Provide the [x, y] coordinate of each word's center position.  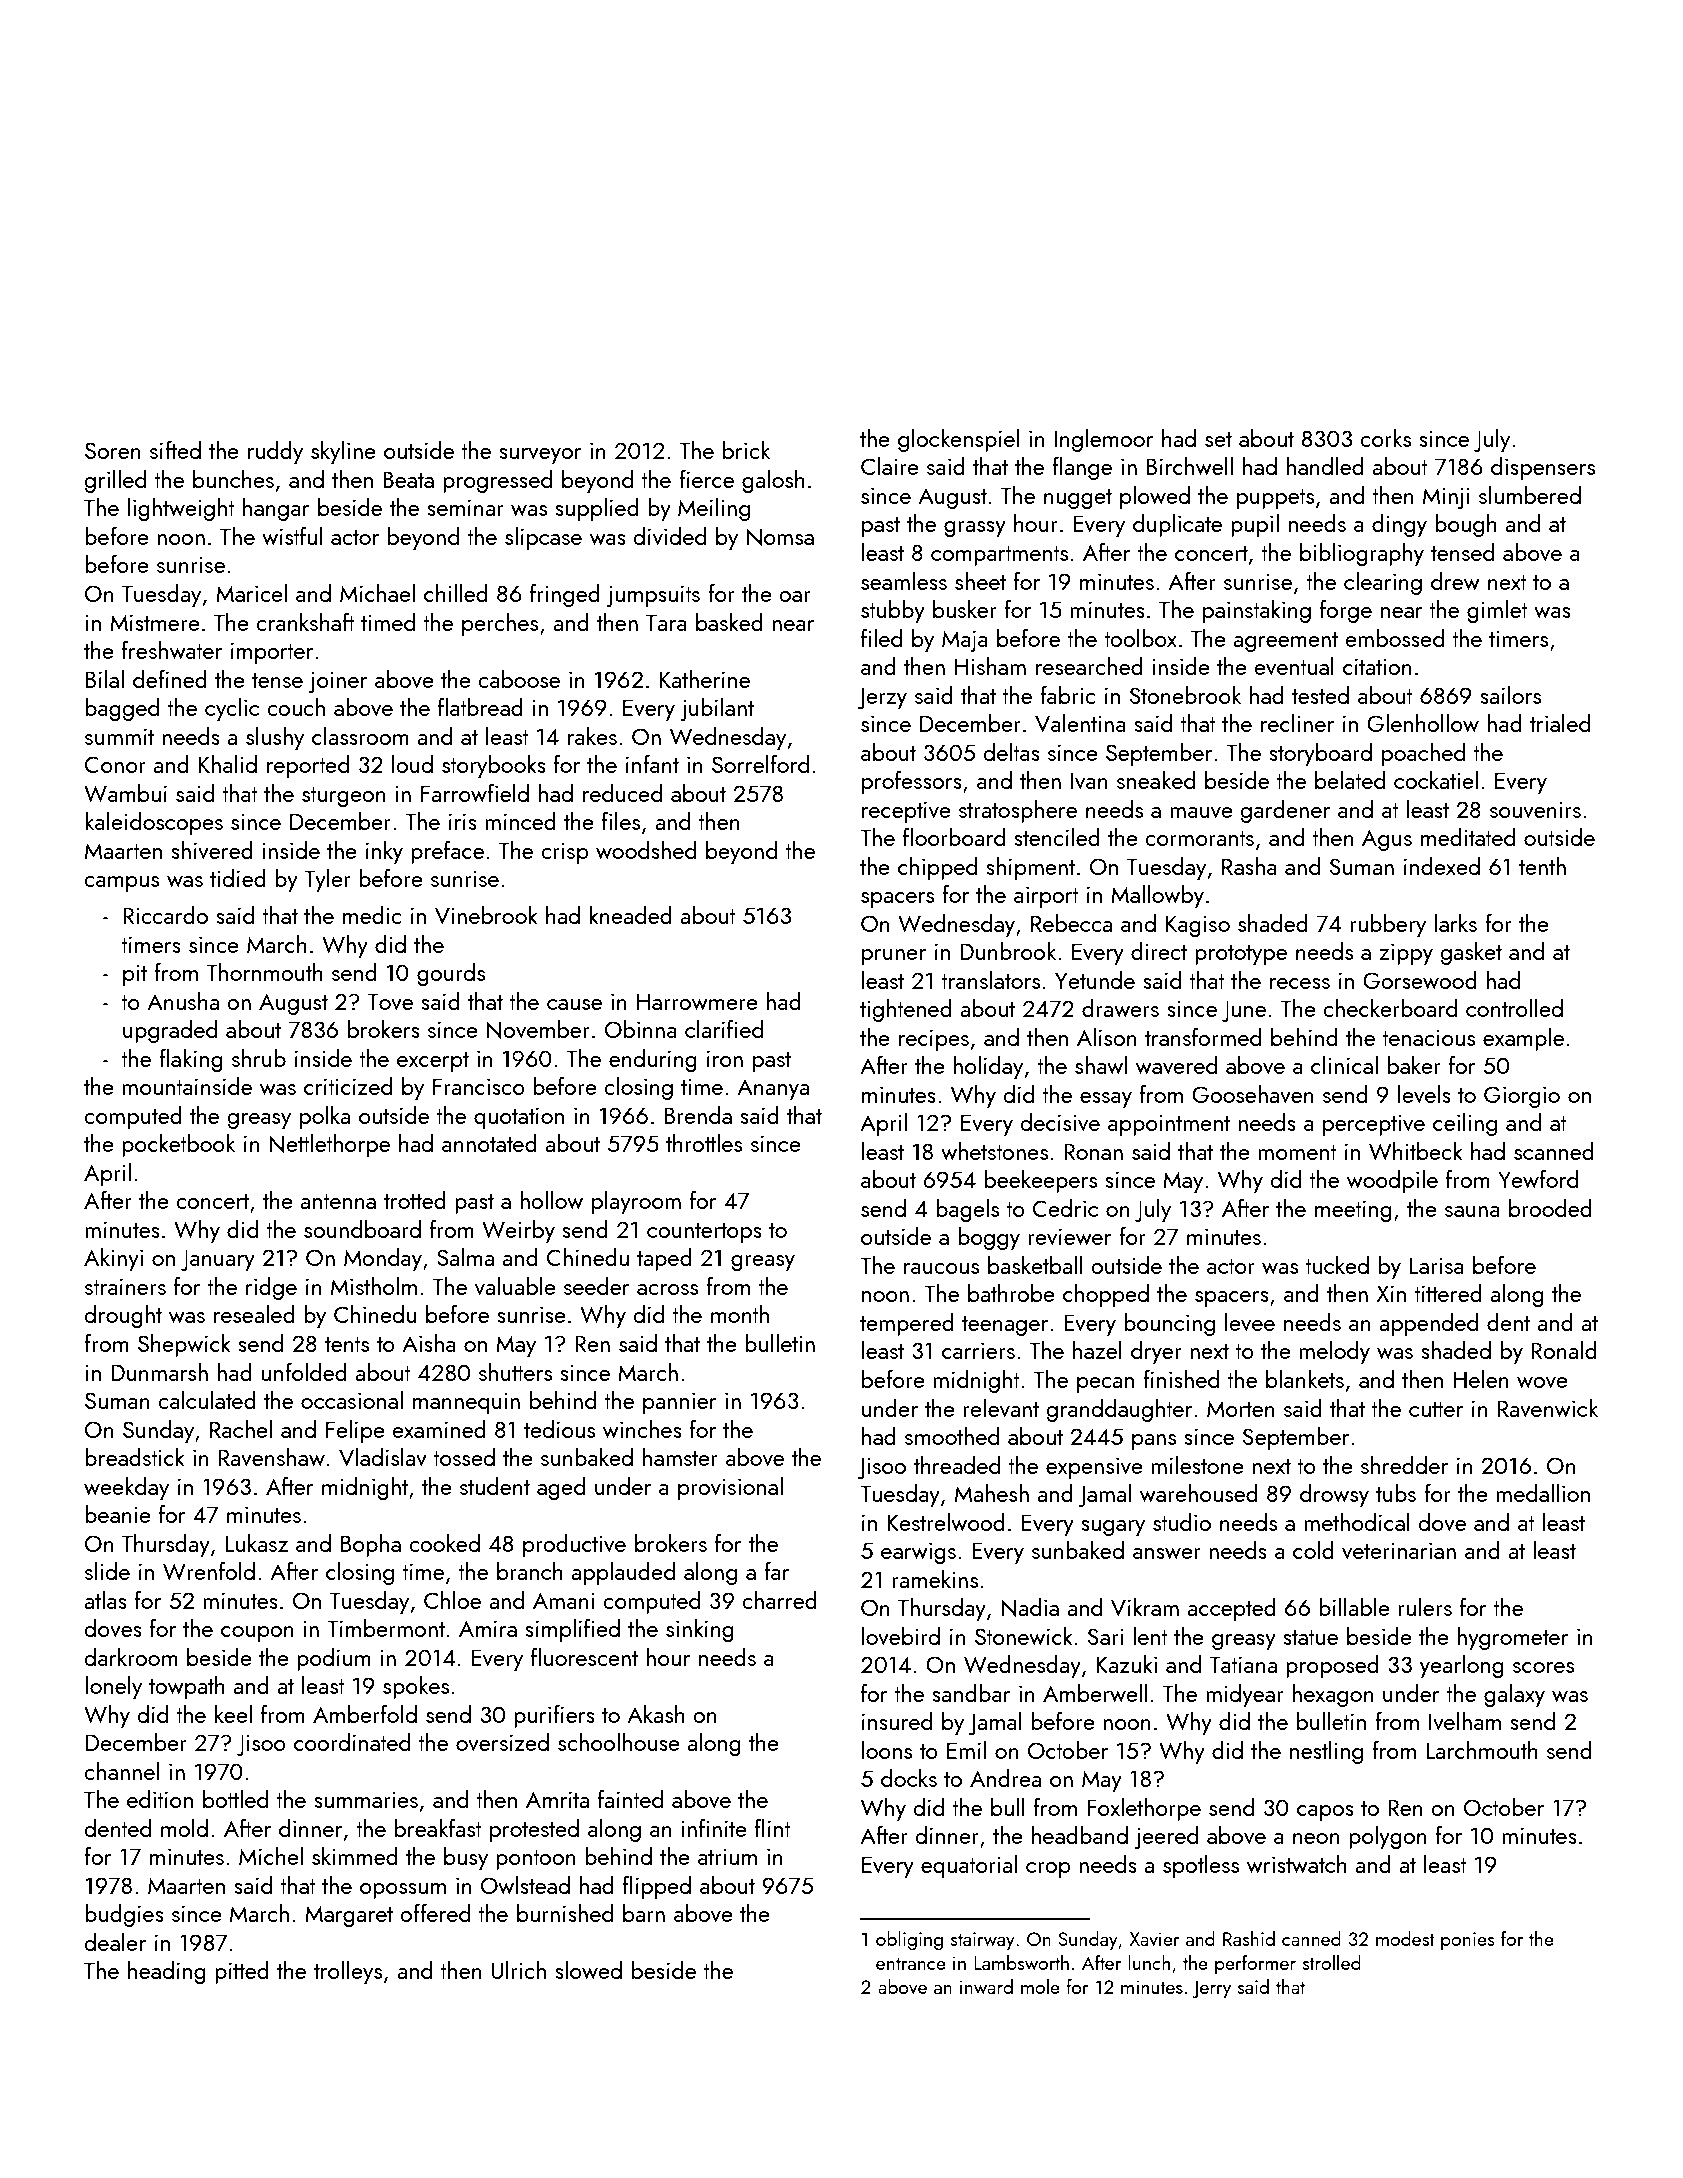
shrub [259, 1058]
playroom [636, 1202]
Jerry [1211, 1989]
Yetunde [1095, 980]
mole [1040, 1986]
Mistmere [155, 622]
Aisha [429, 1343]
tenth [1542, 866]
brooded [1550, 1208]
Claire [890, 466]
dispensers [1543, 468]
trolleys [348, 1972]
